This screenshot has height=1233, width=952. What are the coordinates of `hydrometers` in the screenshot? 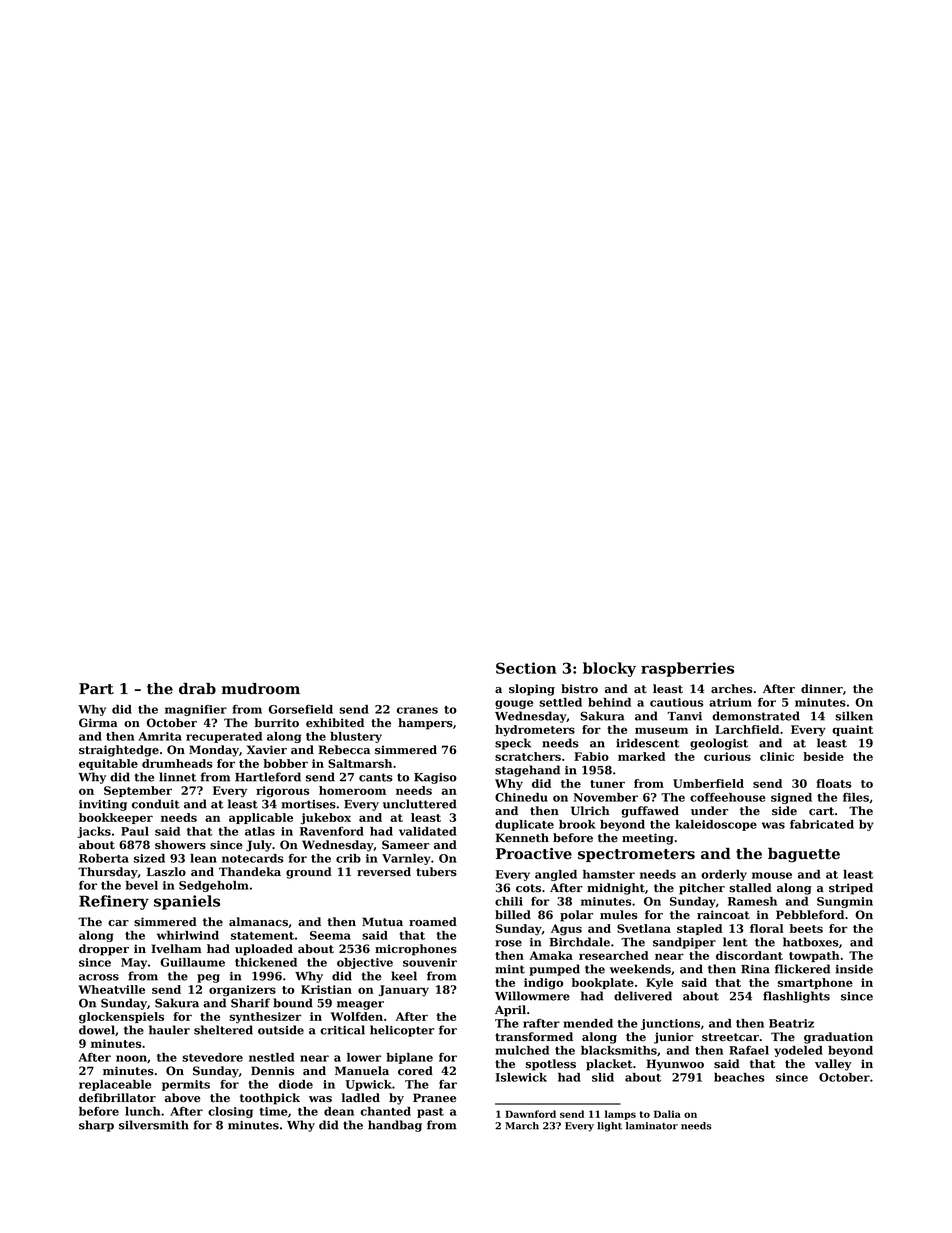 It's located at (535, 731).
